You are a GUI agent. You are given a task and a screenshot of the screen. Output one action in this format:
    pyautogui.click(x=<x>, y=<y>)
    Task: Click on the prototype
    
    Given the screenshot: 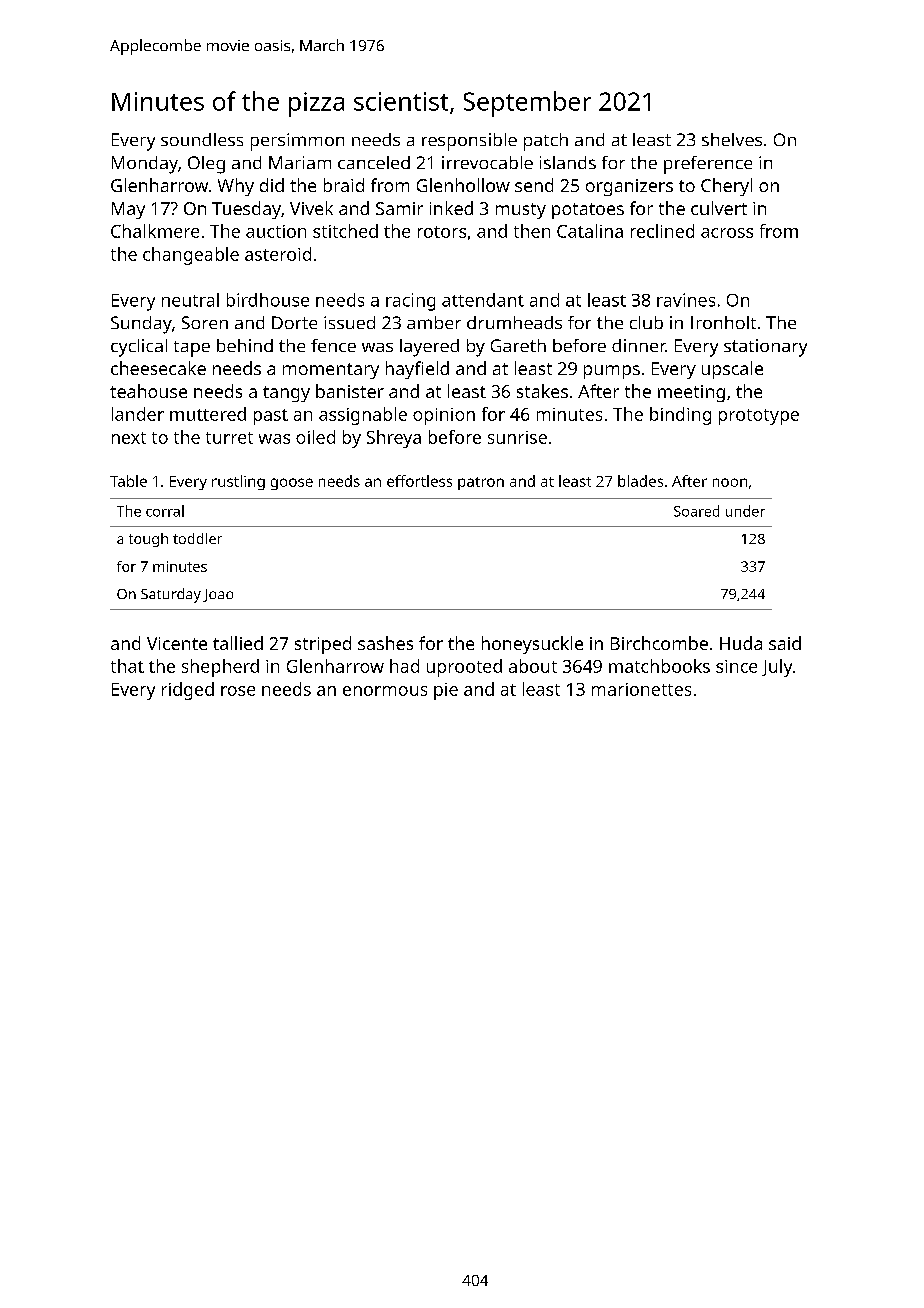 What is the action you would take?
    pyautogui.click(x=759, y=417)
